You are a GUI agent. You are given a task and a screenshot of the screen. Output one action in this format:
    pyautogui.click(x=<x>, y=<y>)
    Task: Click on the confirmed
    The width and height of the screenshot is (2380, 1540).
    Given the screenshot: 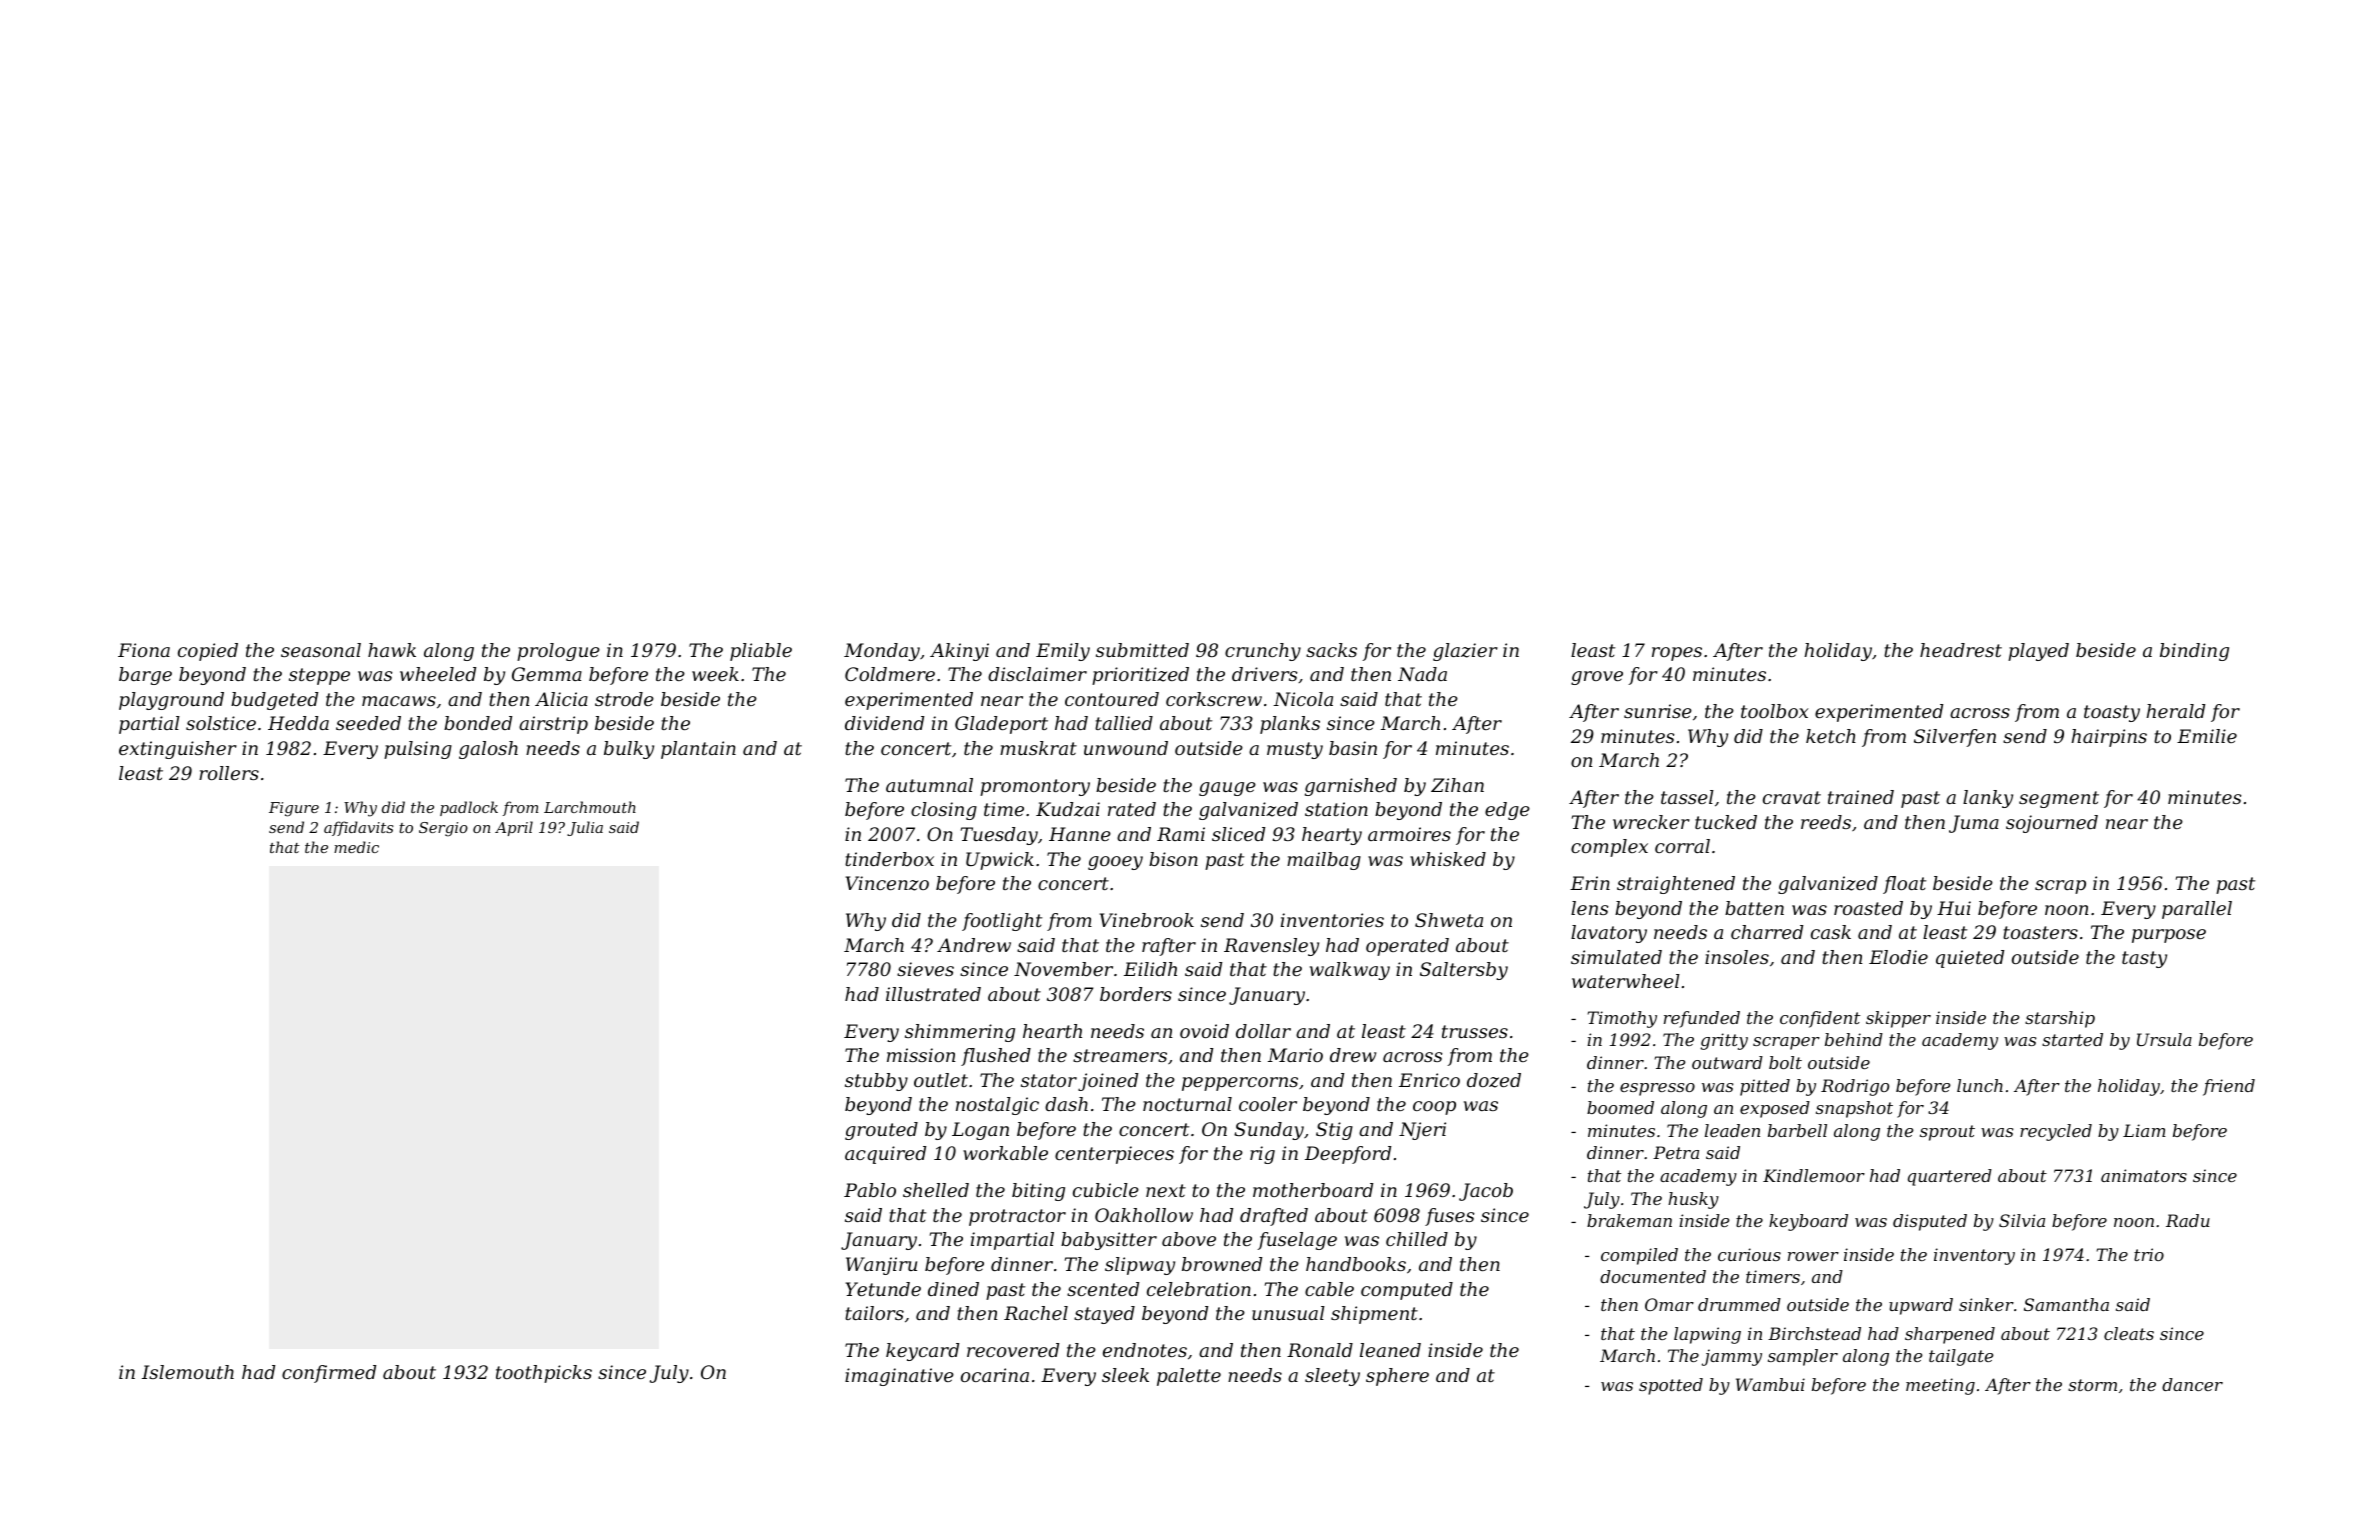 What is the action you would take?
    pyautogui.click(x=329, y=1374)
